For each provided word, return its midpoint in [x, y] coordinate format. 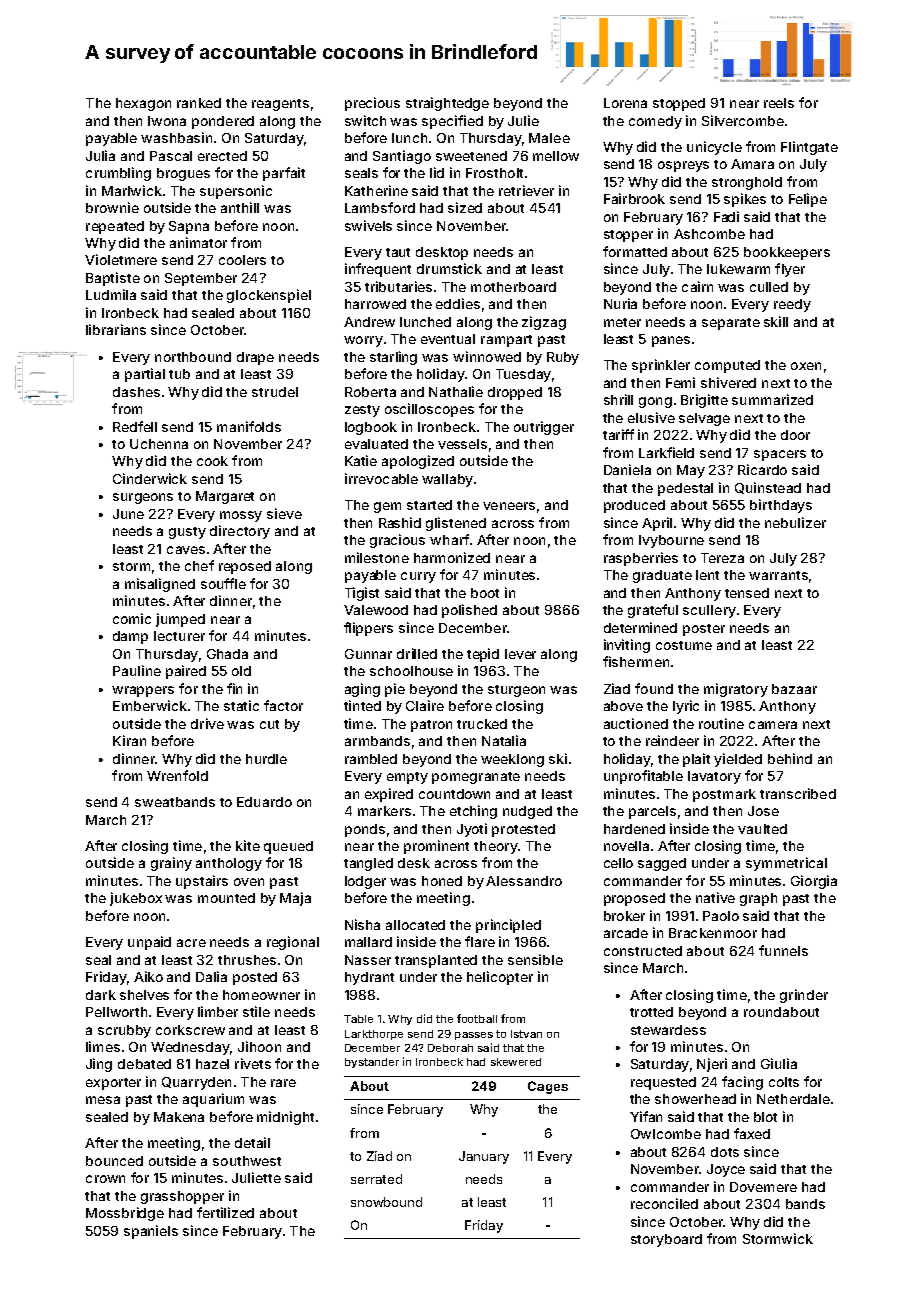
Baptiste [113, 279]
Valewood [376, 610]
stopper [628, 236]
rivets [253, 1063]
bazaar [794, 689]
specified [452, 122]
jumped [180, 620]
